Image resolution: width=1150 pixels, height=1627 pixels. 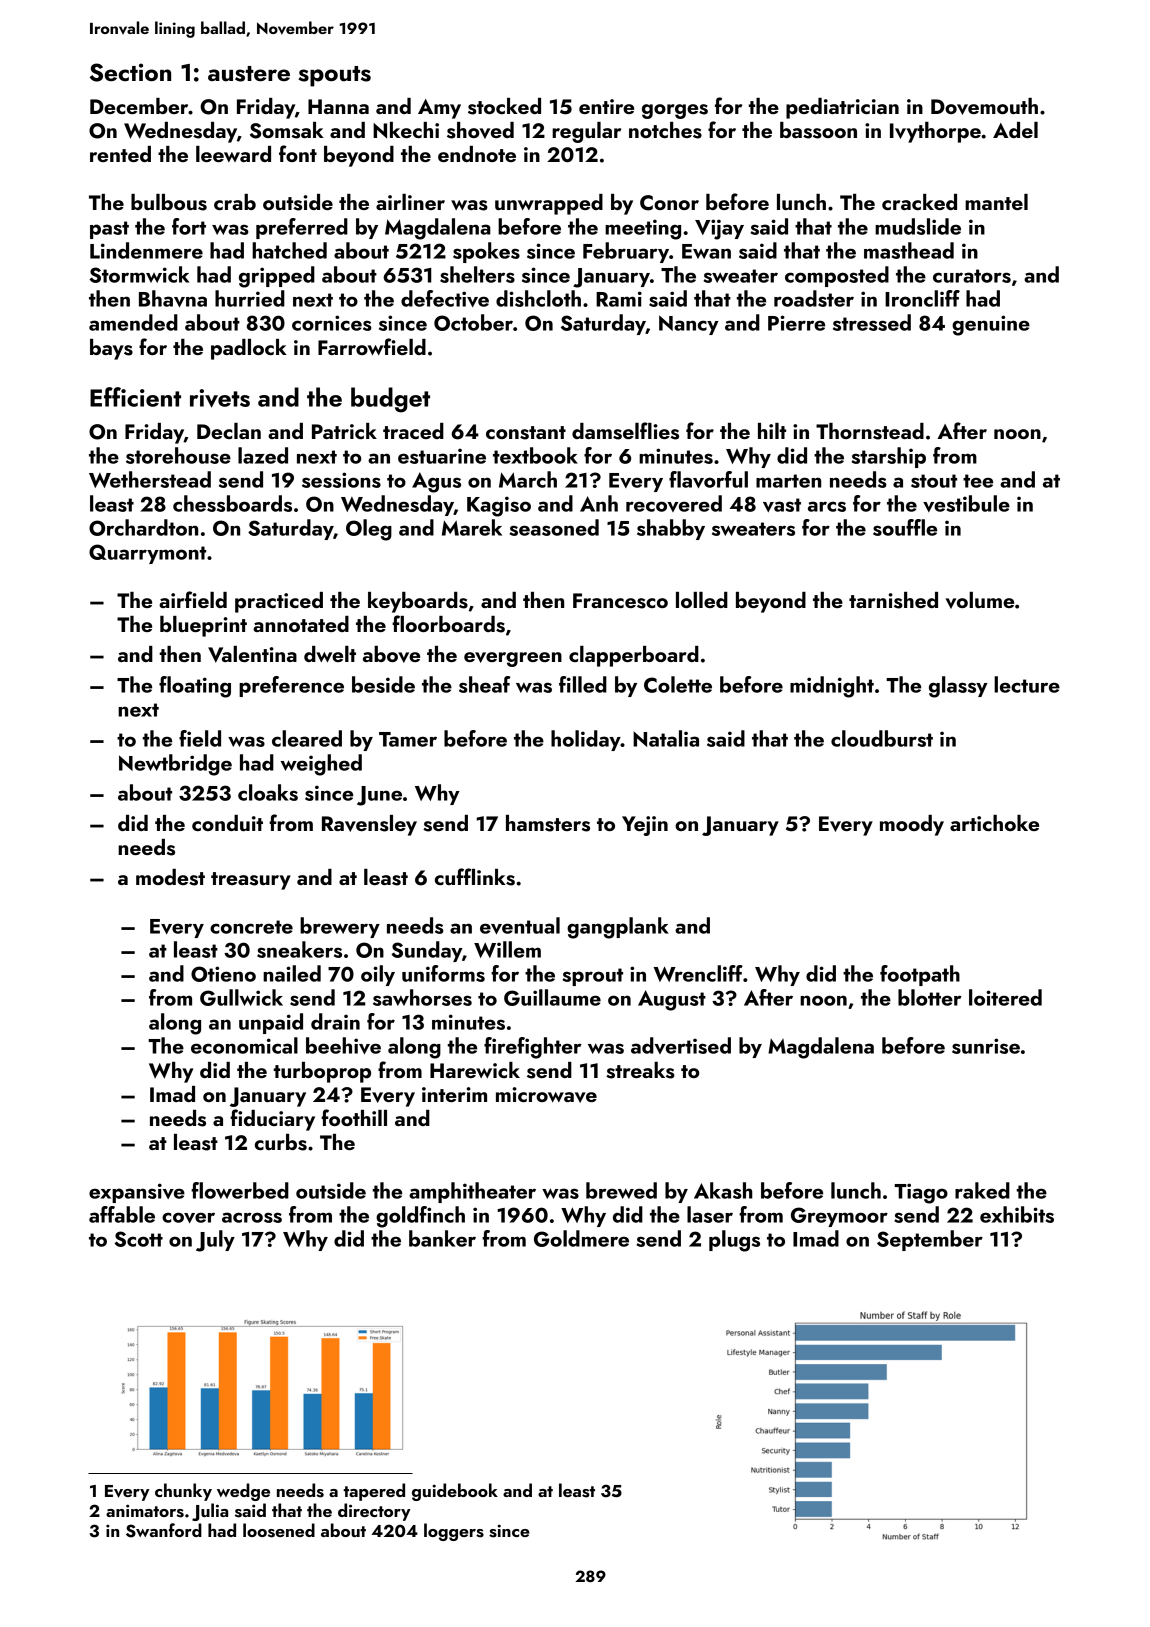 What do you see at coordinates (338, 106) in the screenshot?
I see `Hanna` at bounding box center [338, 106].
